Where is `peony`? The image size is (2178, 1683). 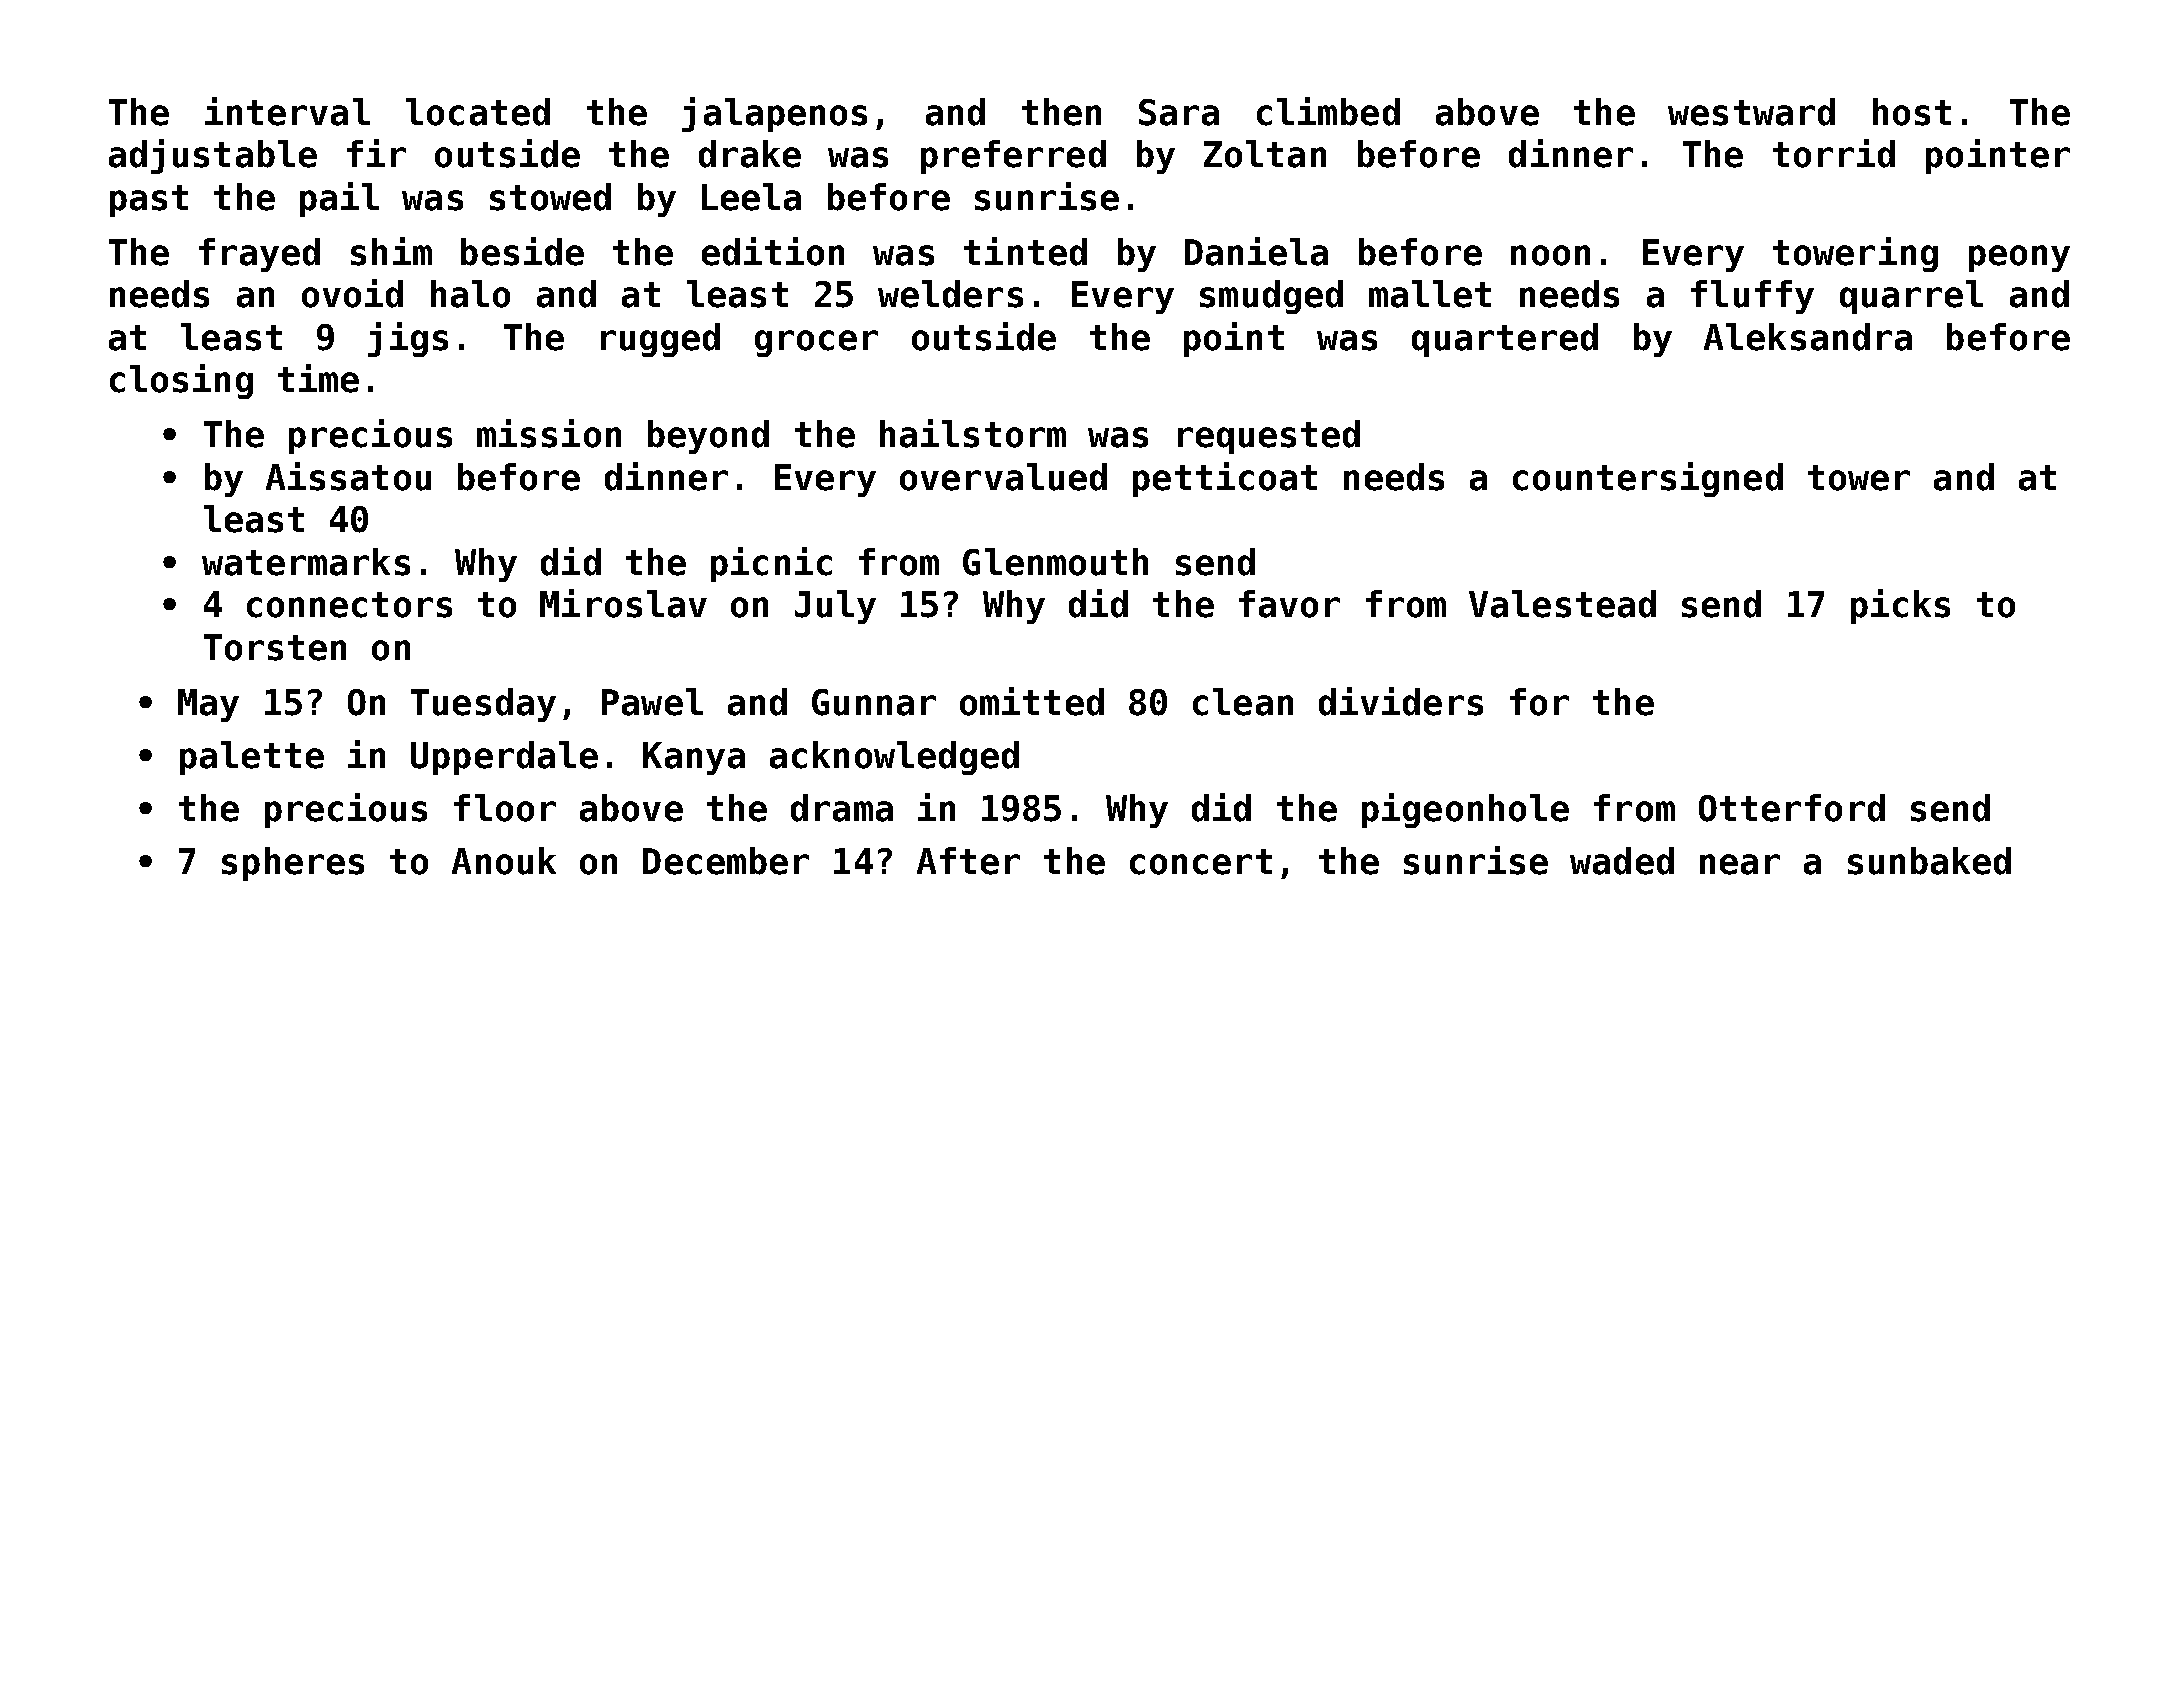
peony is located at coordinates (2019, 258).
